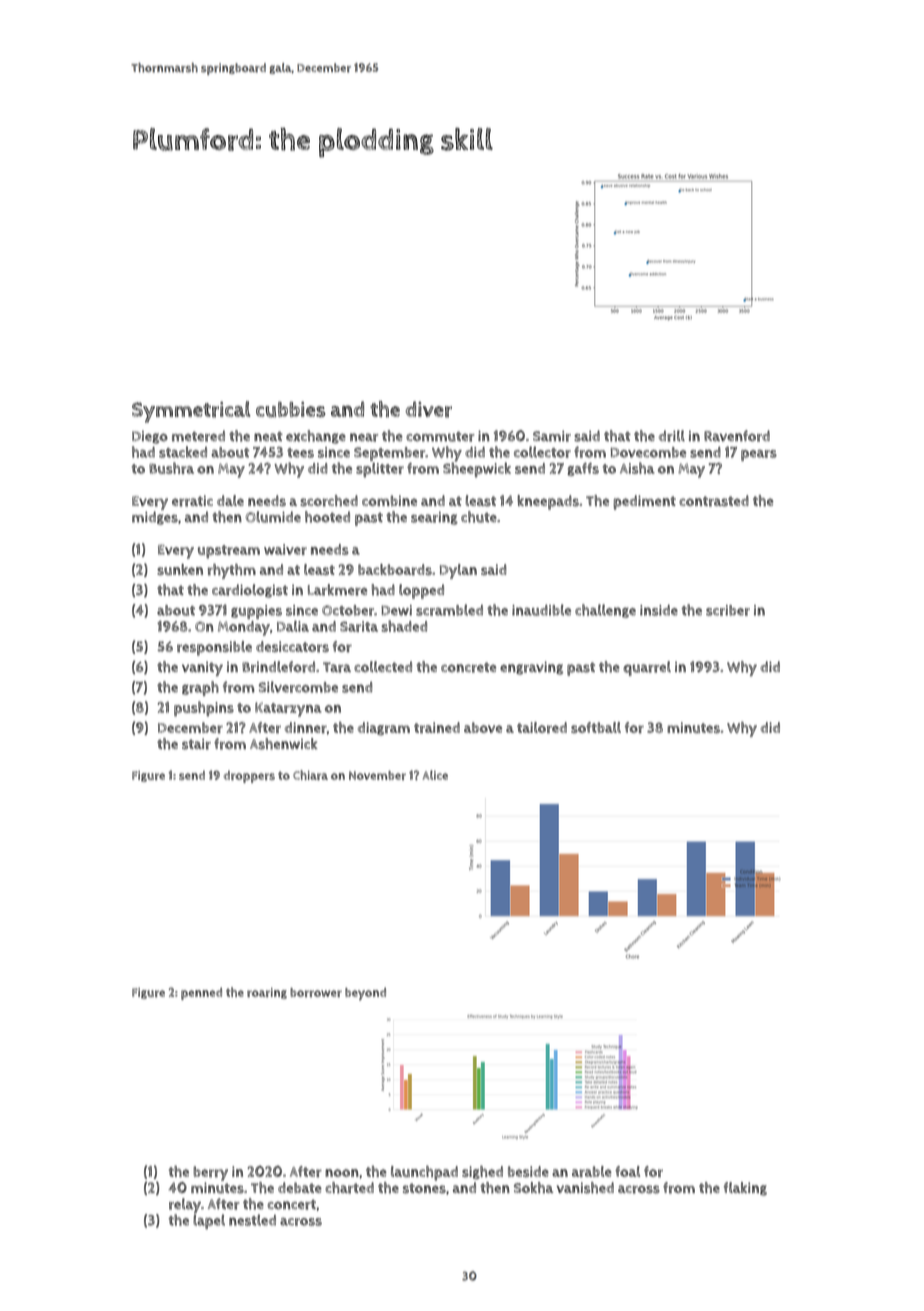  Describe the element at coordinates (209, 1221) in the image. I see `lapel` at that location.
